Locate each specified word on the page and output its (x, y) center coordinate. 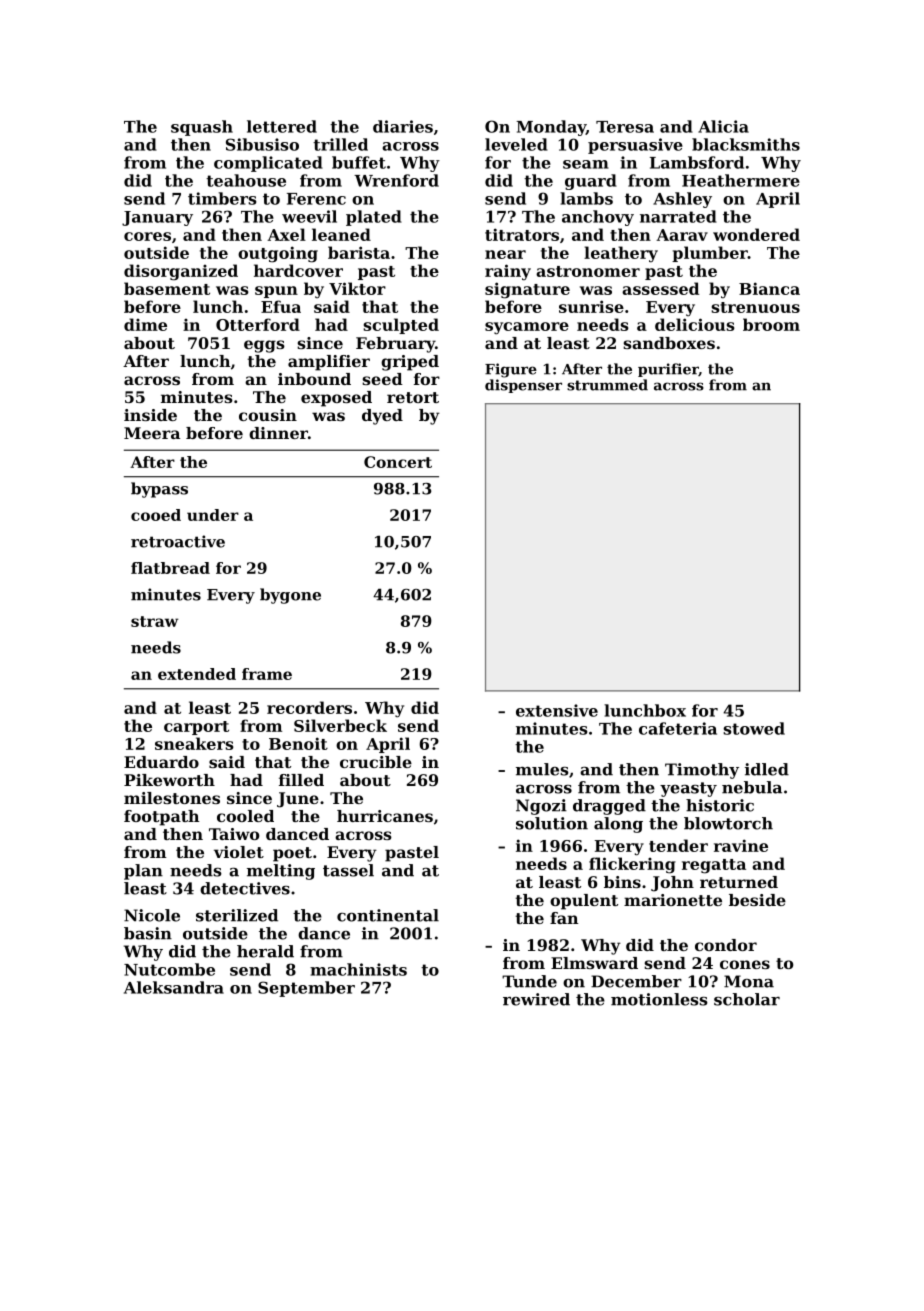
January (157, 218)
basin (148, 933)
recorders (309, 707)
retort (413, 397)
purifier (668, 370)
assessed (660, 288)
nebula (752, 787)
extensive (557, 710)
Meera (152, 433)
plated (374, 218)
